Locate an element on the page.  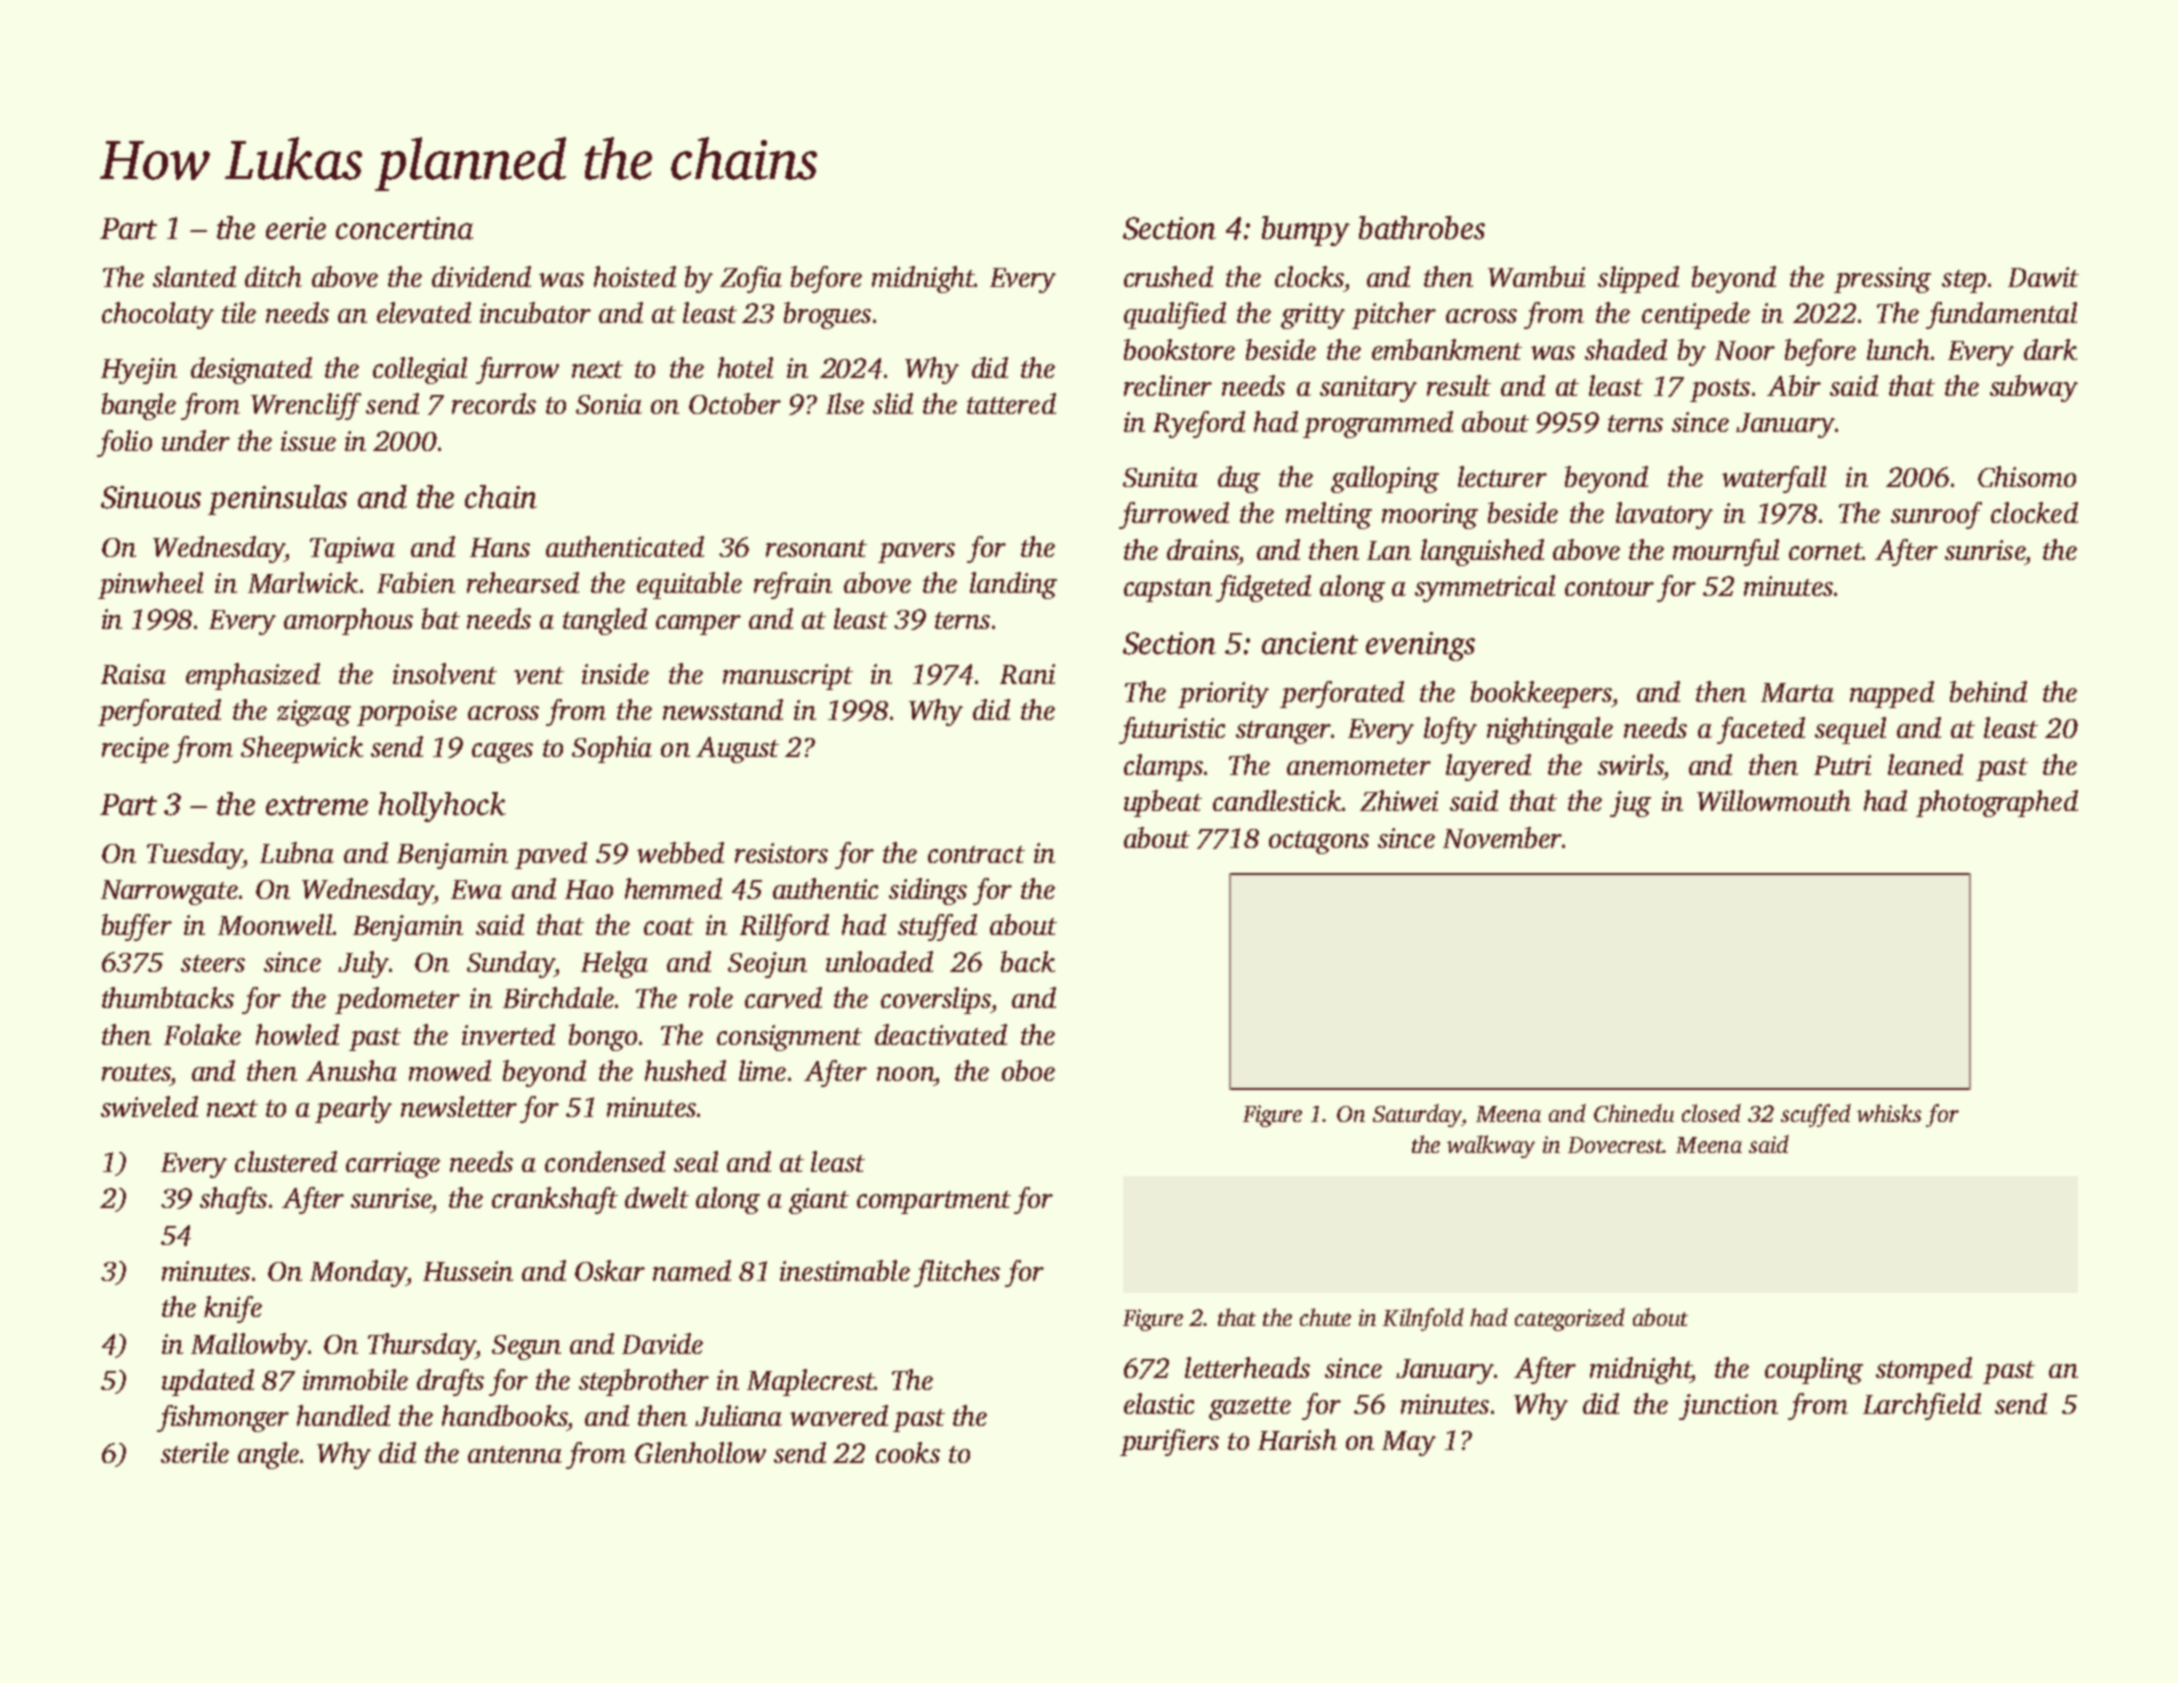
scuffed is located at coordinates (1816, 1115).
